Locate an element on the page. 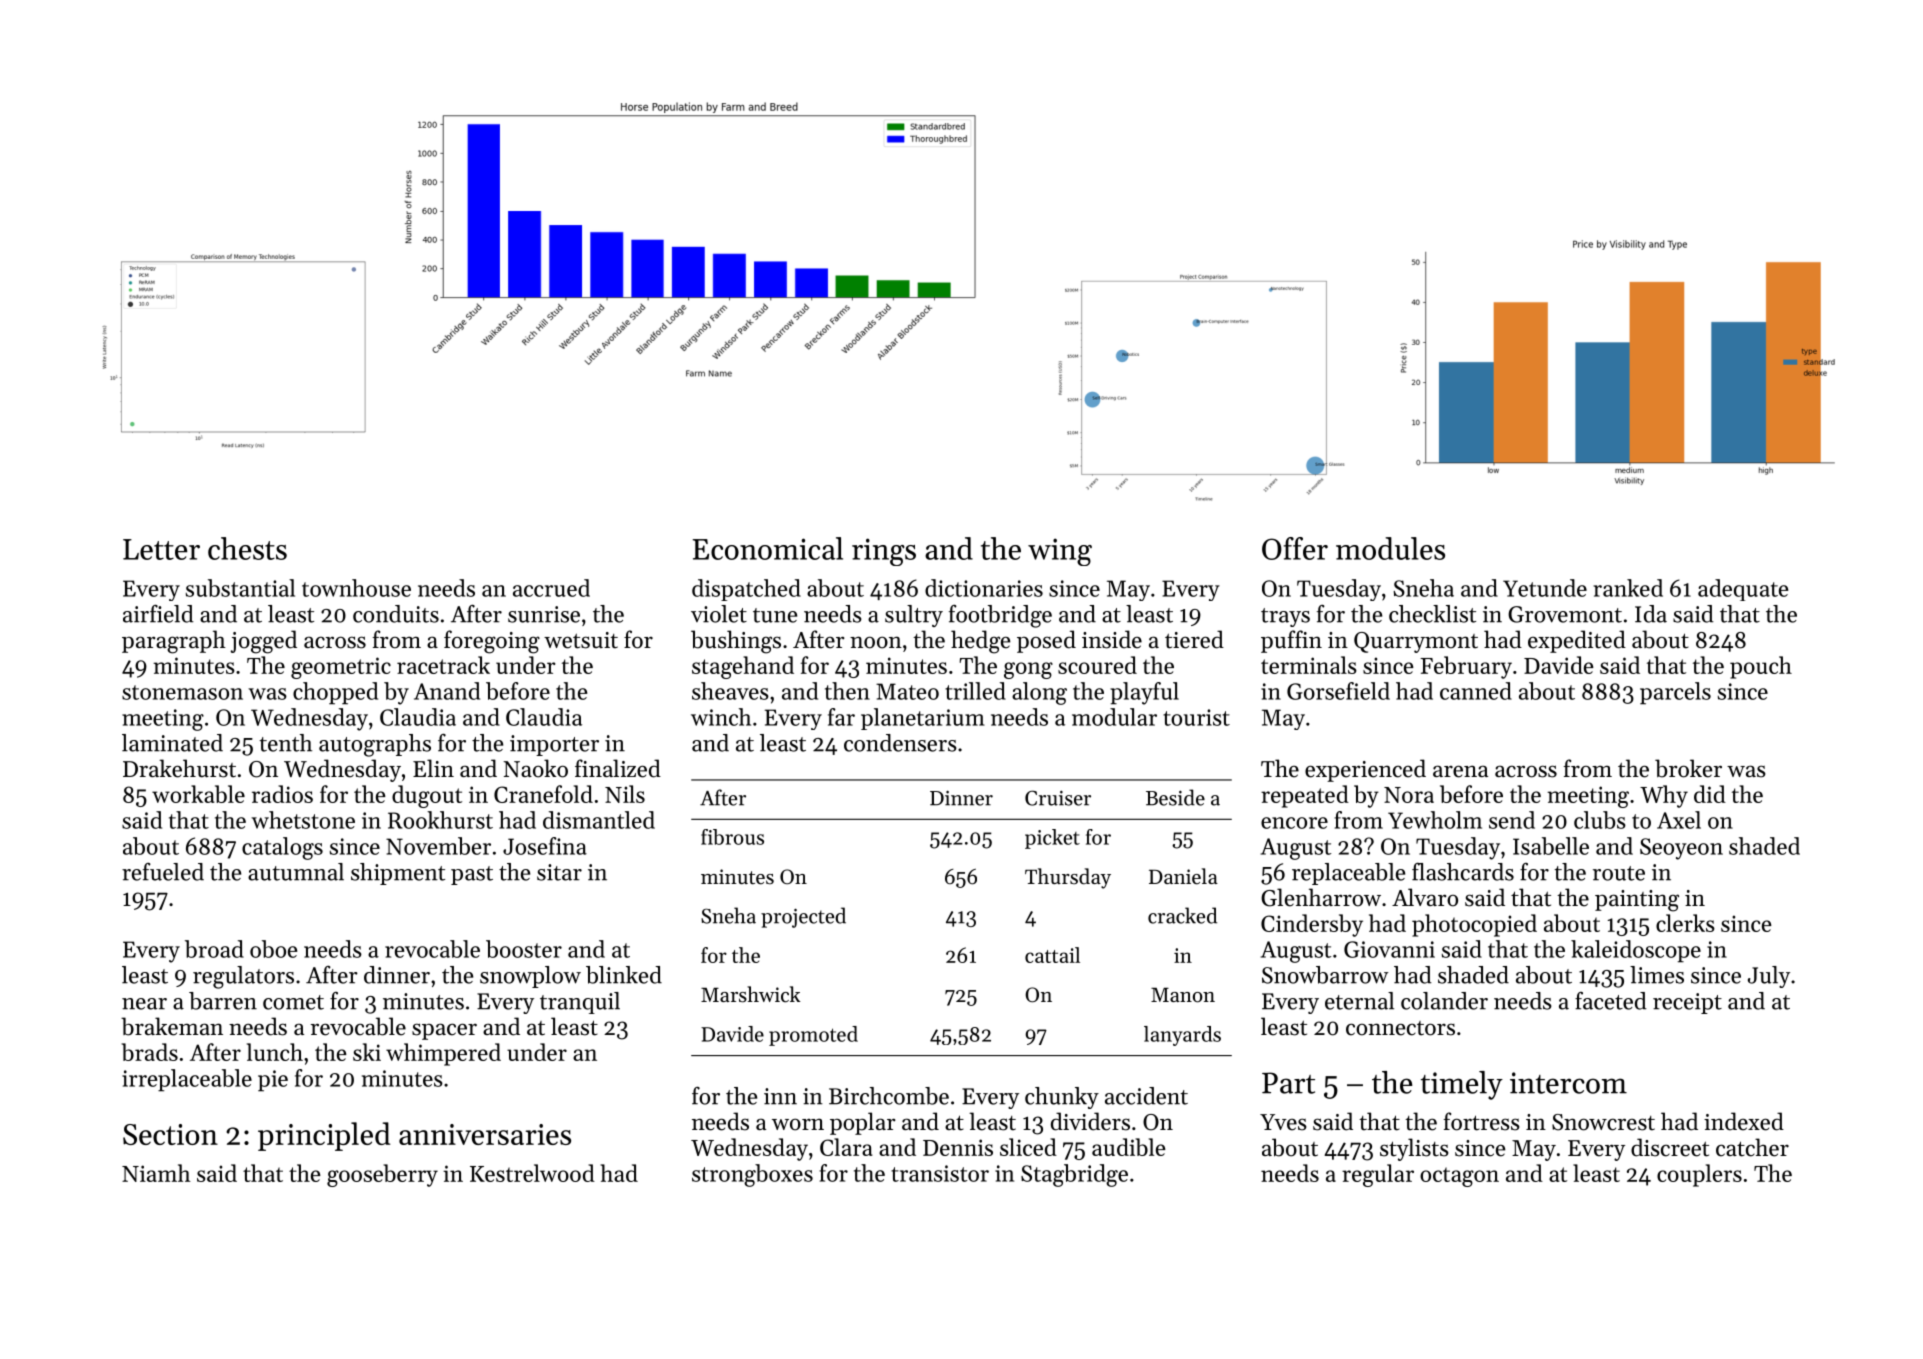 This page has width=1923, height=1359. Giovanni is located at coordinates (1389, 949).
